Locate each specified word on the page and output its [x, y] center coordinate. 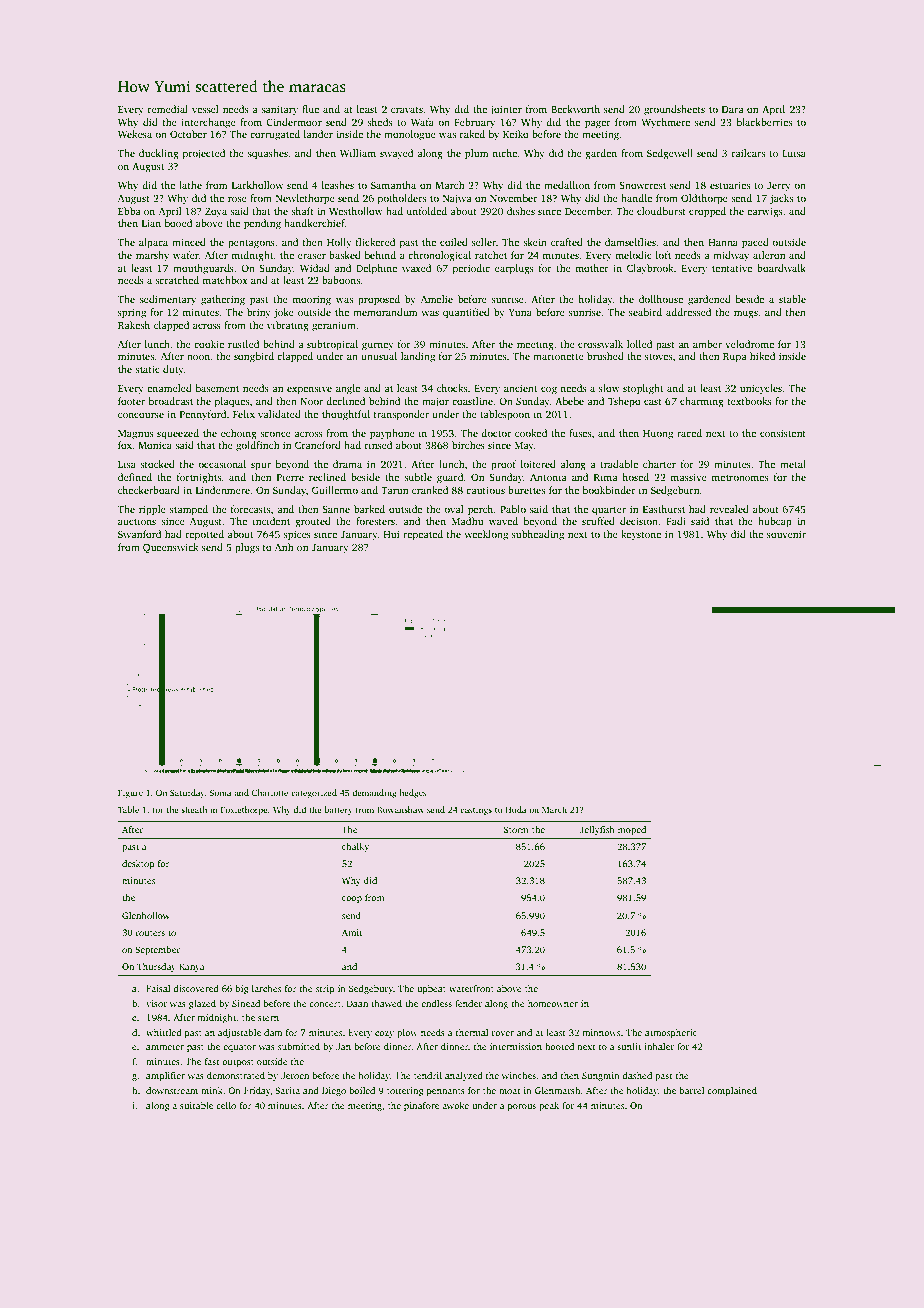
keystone [641, 535]
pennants [446, 1092]
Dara [733, 109]
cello [226, 1105]
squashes [268, 154]
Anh [284, 547]
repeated [423, 535]
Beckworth [575, 109]
